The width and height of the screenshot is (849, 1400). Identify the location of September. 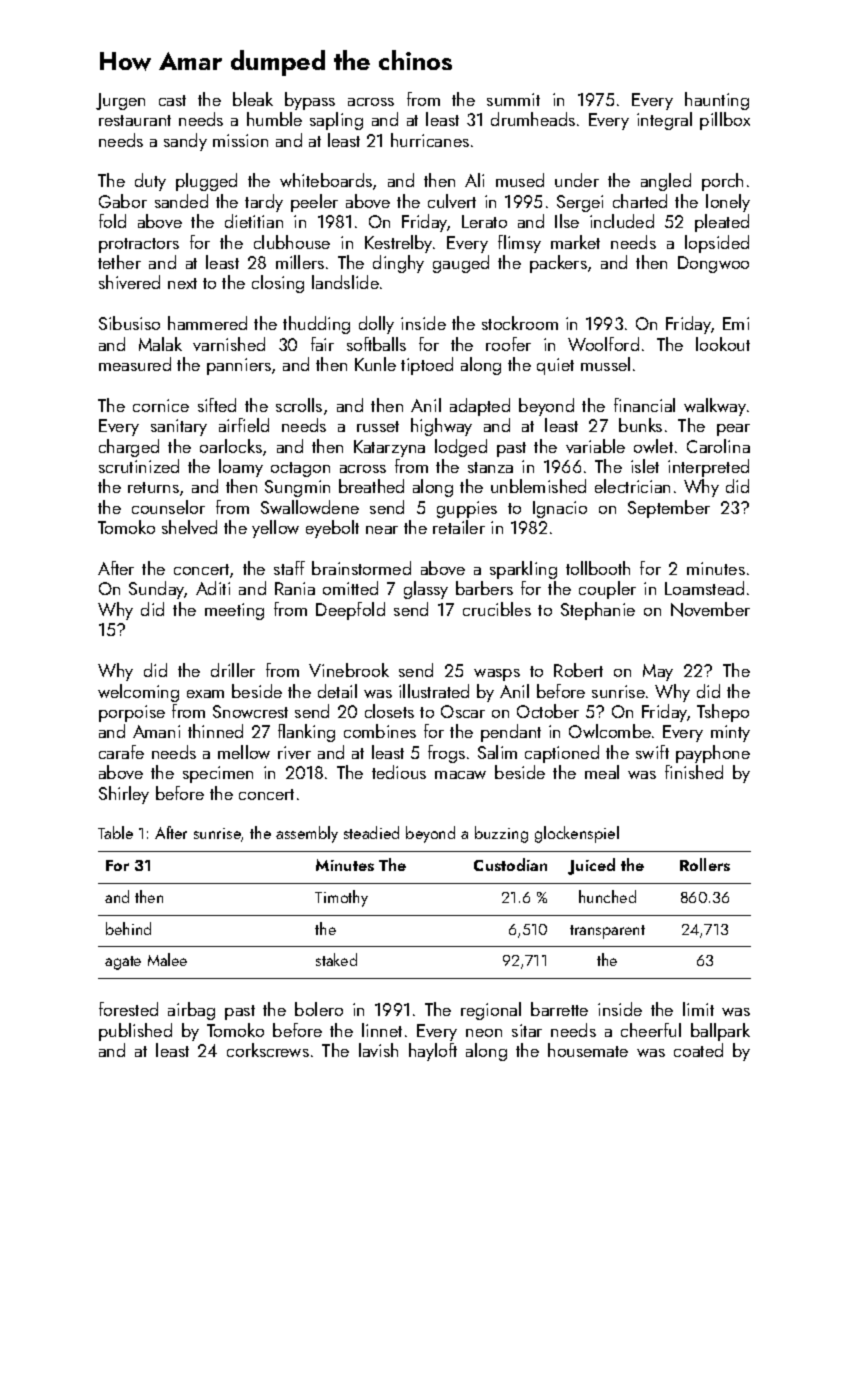
(669, 509).
